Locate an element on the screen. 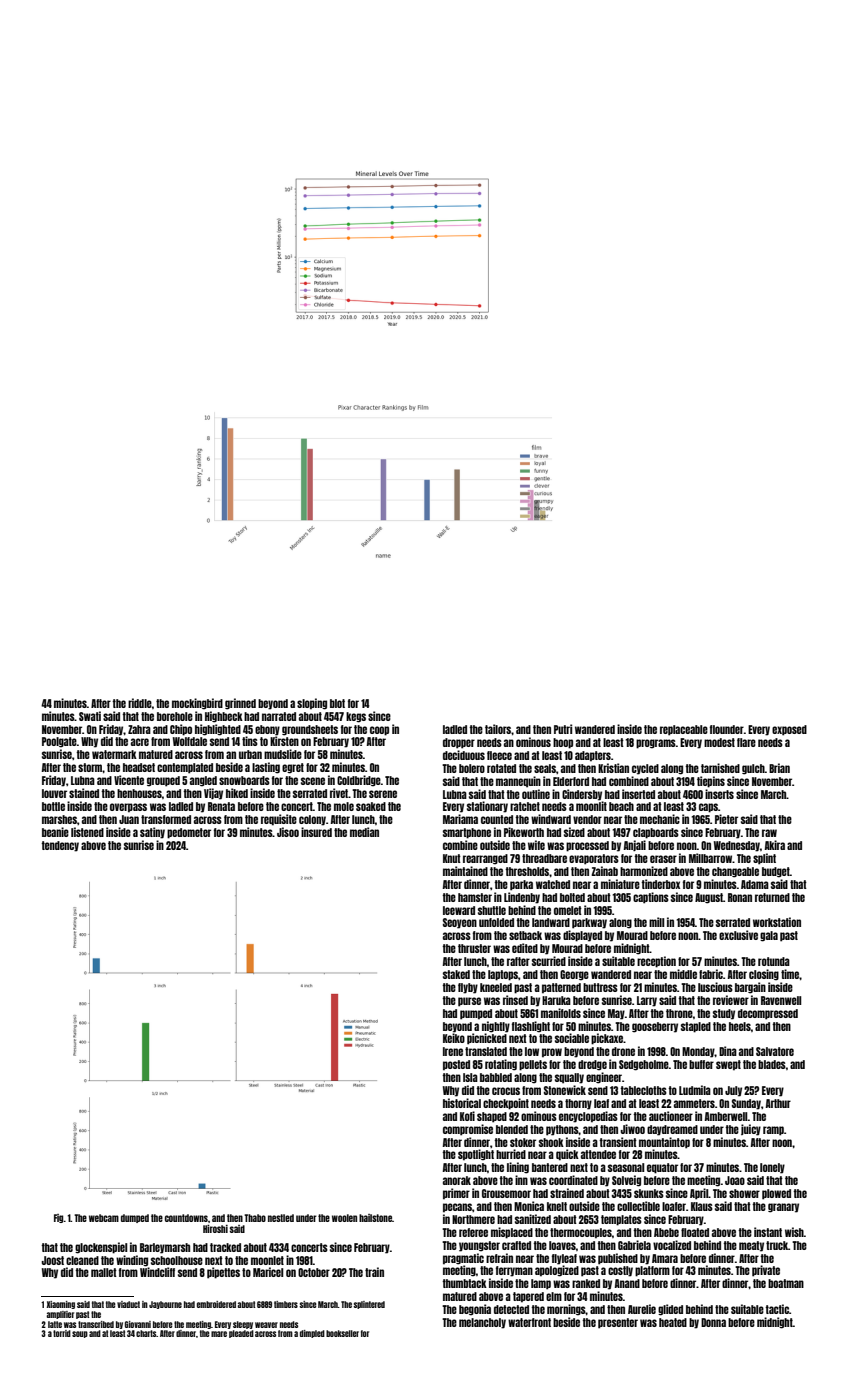  countdowns is located at coordinates (186, 1218).
